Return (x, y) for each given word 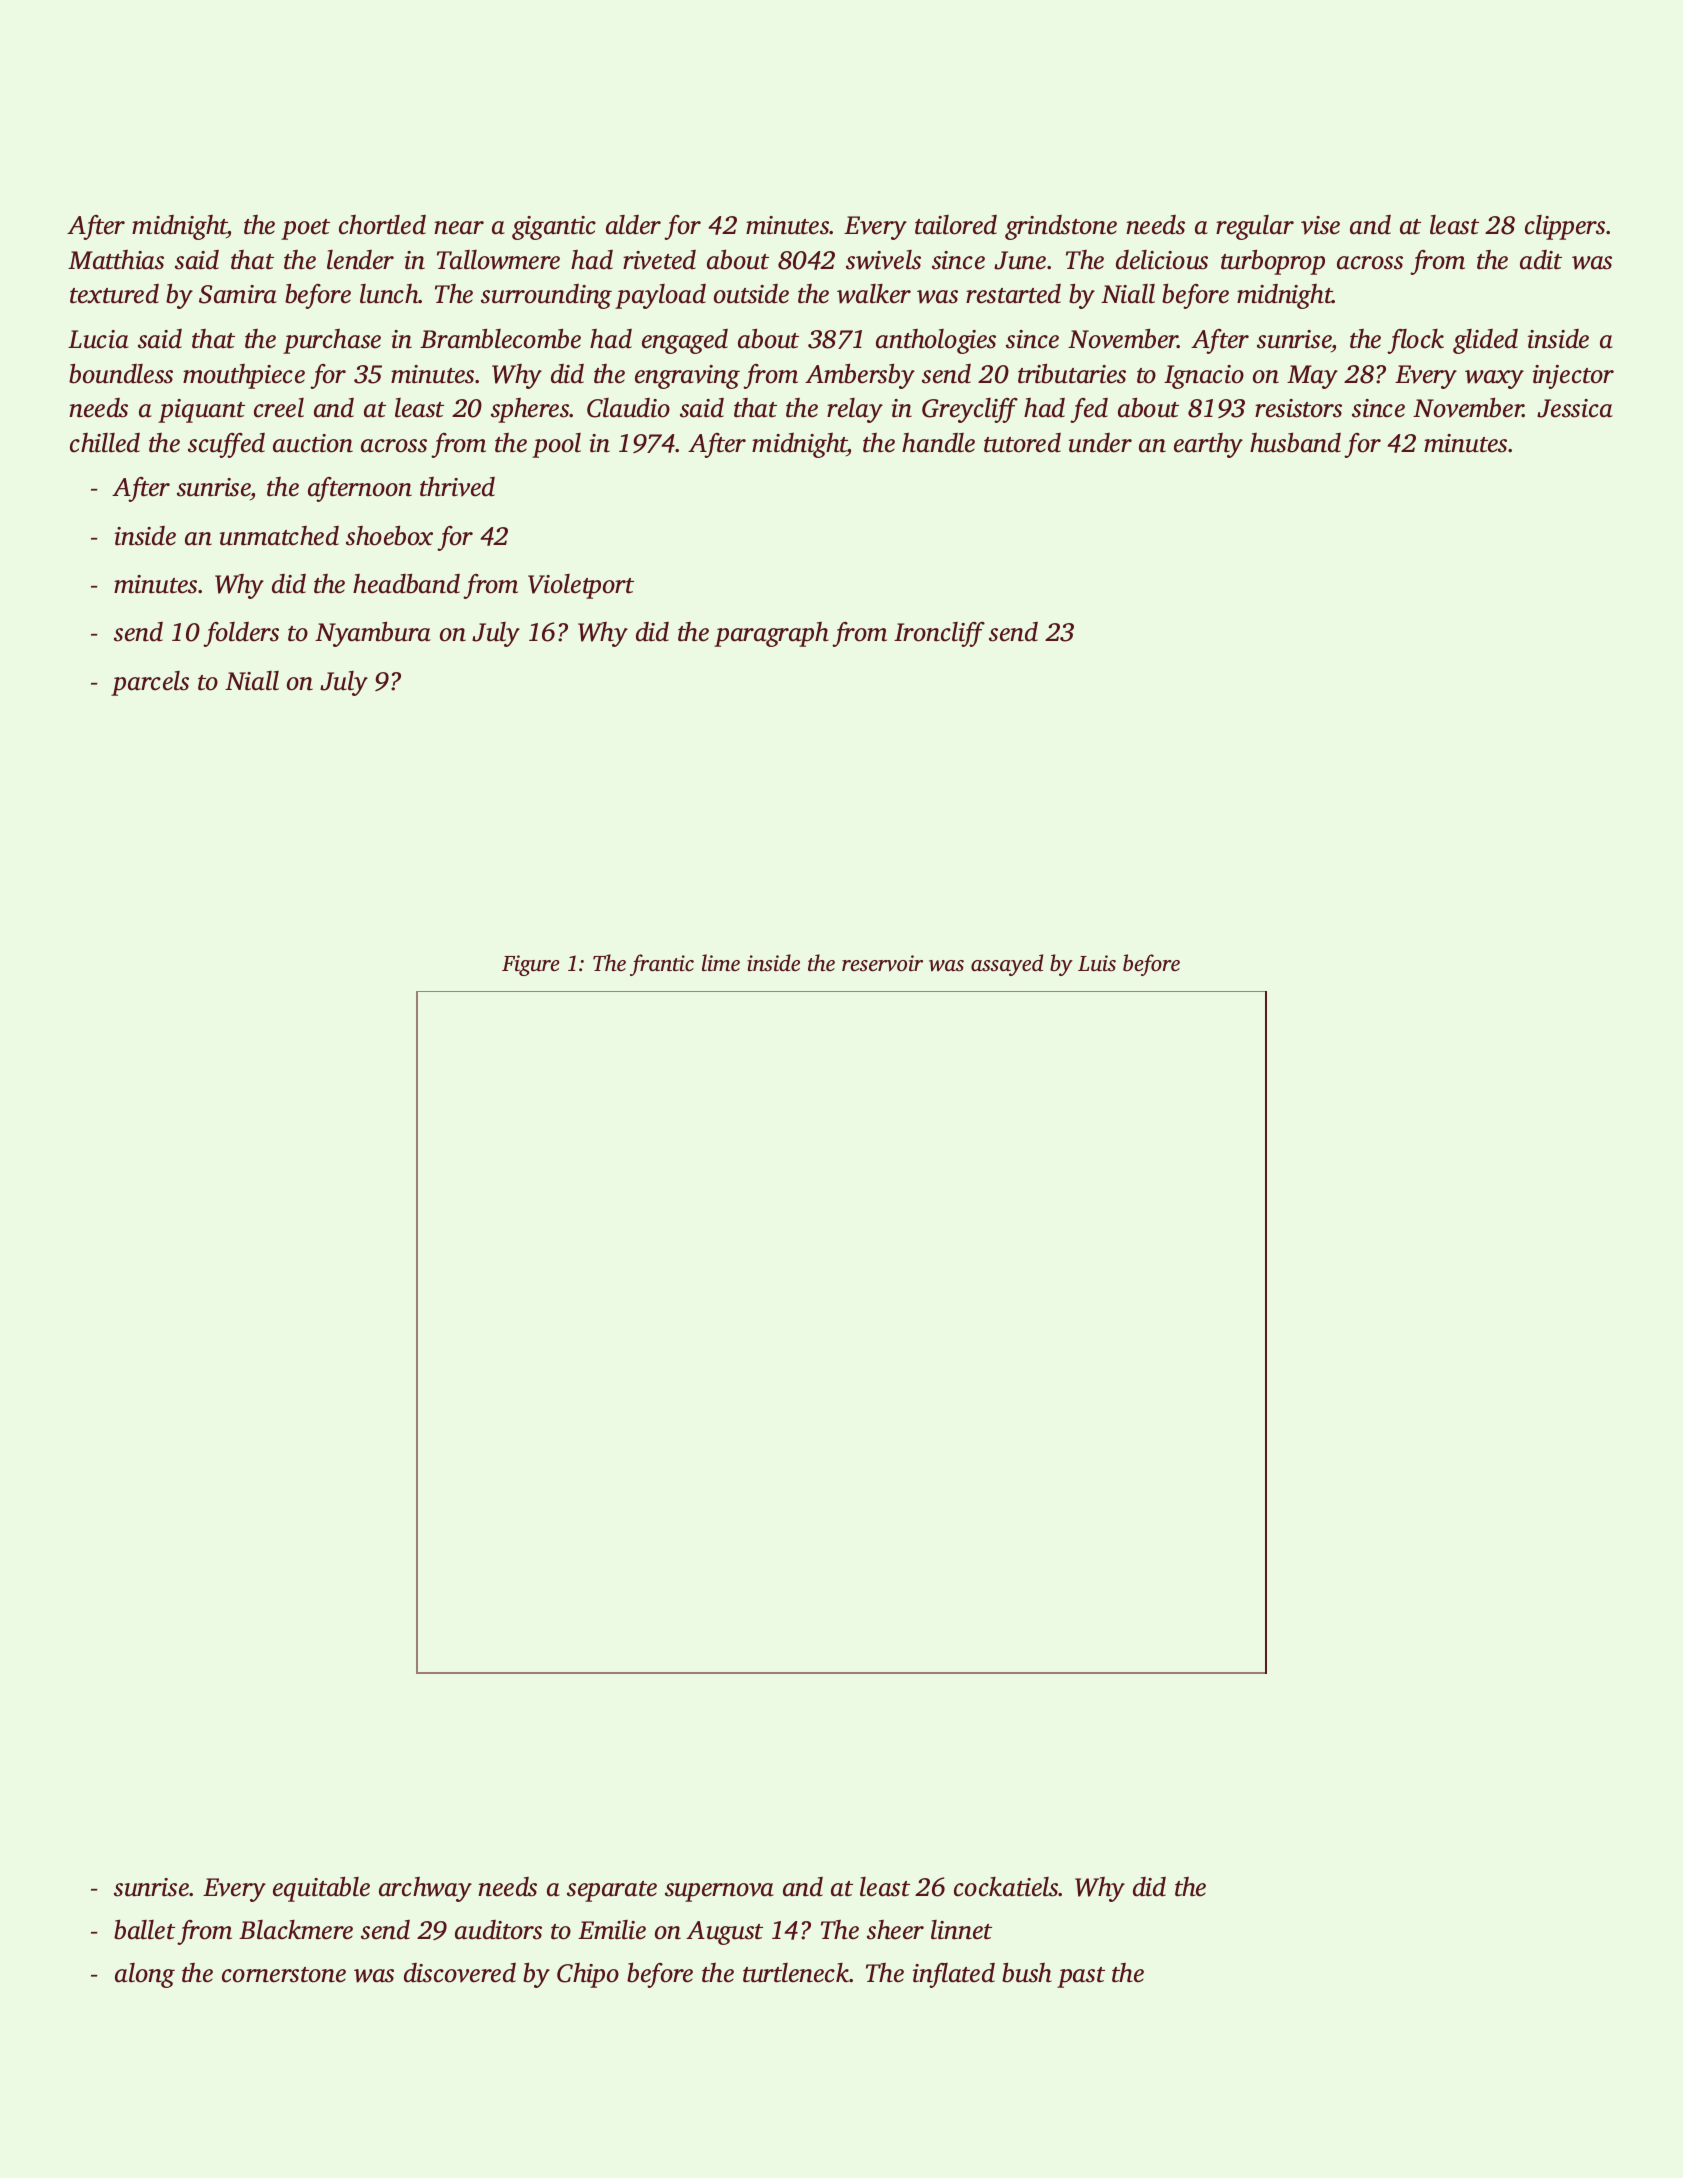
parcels (150, 683)
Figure (531, 965)
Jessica (1575, 408)
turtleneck (796, 1973)
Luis (1097, 963)
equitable (321, 1889)
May (1312, 377)
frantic (662, 965)
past (1081, 1977)
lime (721, 962)
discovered (460, 1973)
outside (751, 294)
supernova (719, 1892)
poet (305, 229)
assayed (1007, 965)
